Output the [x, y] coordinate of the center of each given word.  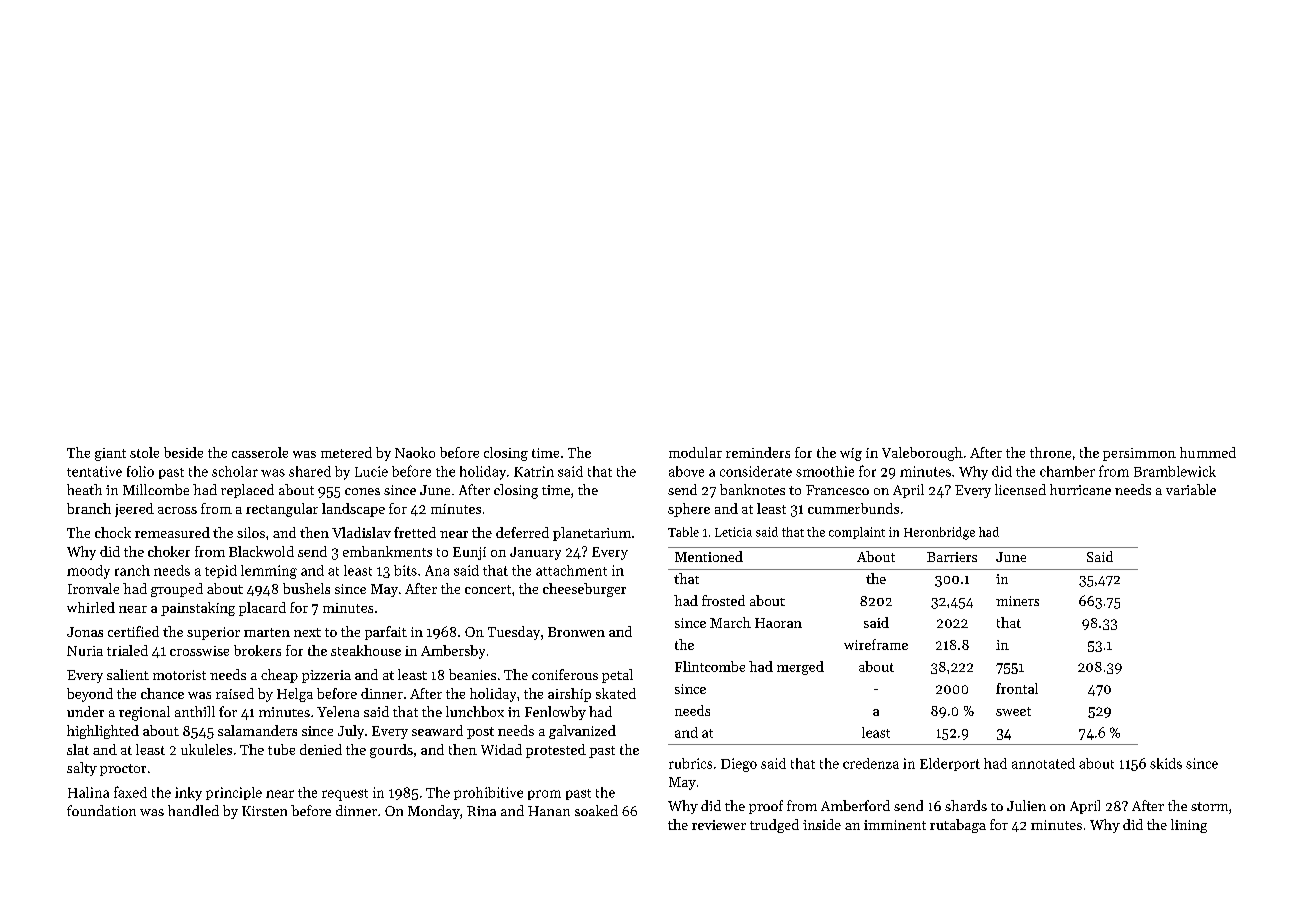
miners [1017, 601]
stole [144, 452]
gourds [391, 751]
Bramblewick [1175, 471]
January [535, 553]
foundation [101, 810]
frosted [723, 600]
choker [169, 551]
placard [262, 609]
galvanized [582, 732]
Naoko [415, 452]
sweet [1013, 711]
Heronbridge [939, 533]
